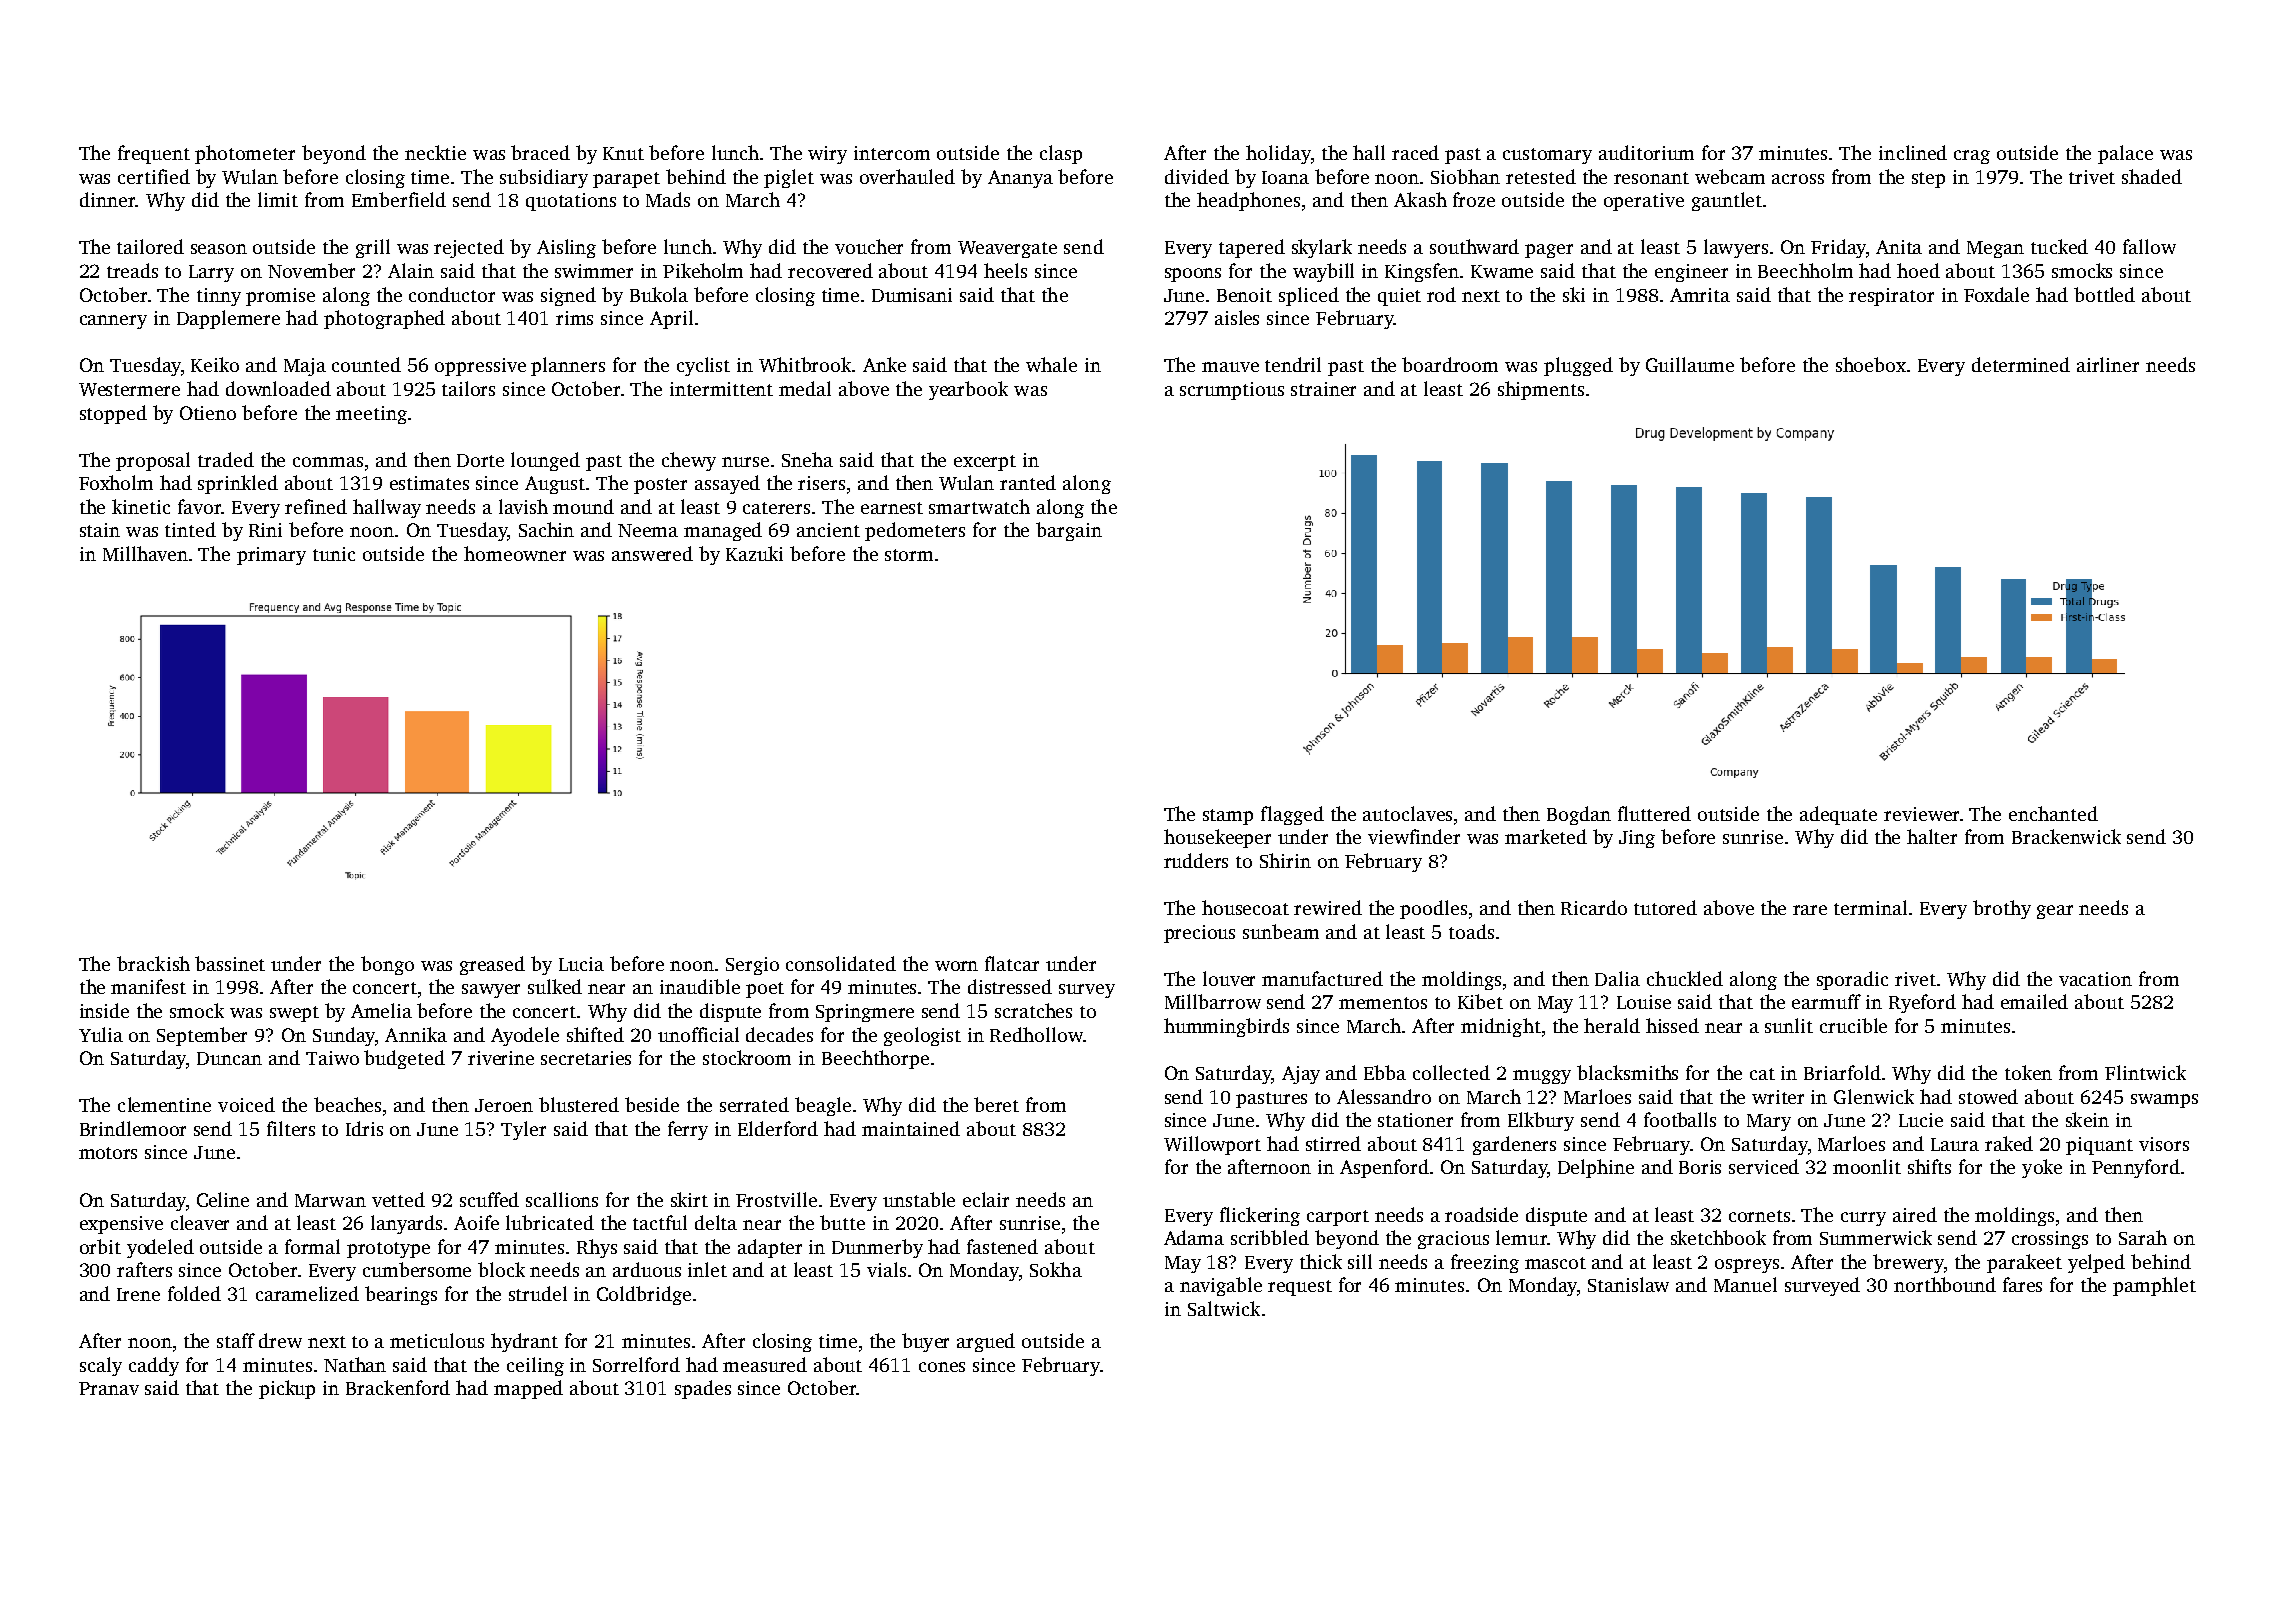 The width and height of the screenshot is (2282, 1614). What do you see at coordinates (1228, 817) in the screenshot?
I see `stamp` at bounding box center [1228, 817].
